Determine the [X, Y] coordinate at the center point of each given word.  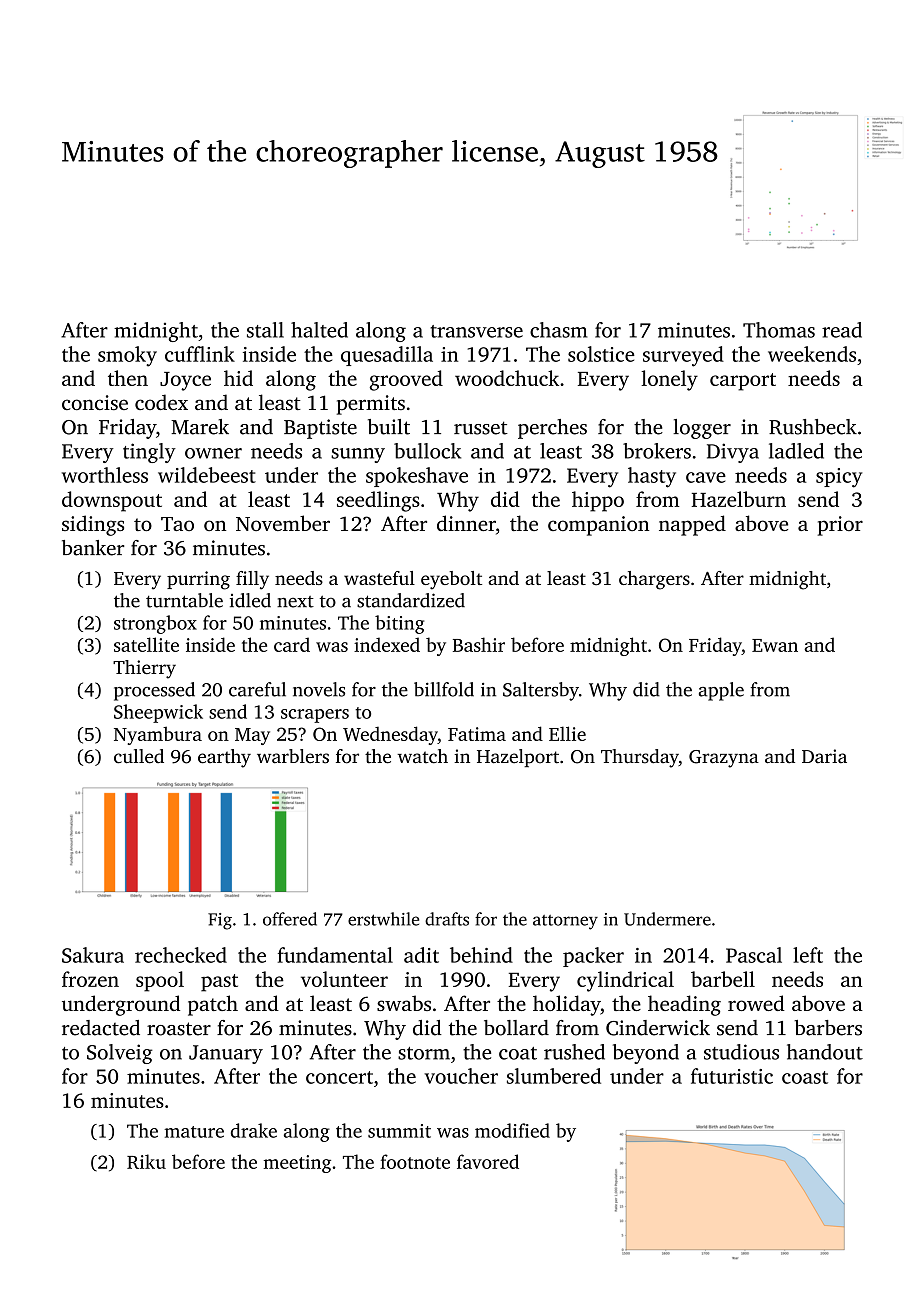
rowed [756, 1003]
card [292, 644]
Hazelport [518, 758]
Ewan [775, 645]
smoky [127, 356]
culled [139, 756]
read [842, 330]
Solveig [120, 1054]
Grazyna [724, 759]
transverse [476, 331]
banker [93, 548]
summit [399, 1131]
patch [213, 1005]
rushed [574, 1052]
